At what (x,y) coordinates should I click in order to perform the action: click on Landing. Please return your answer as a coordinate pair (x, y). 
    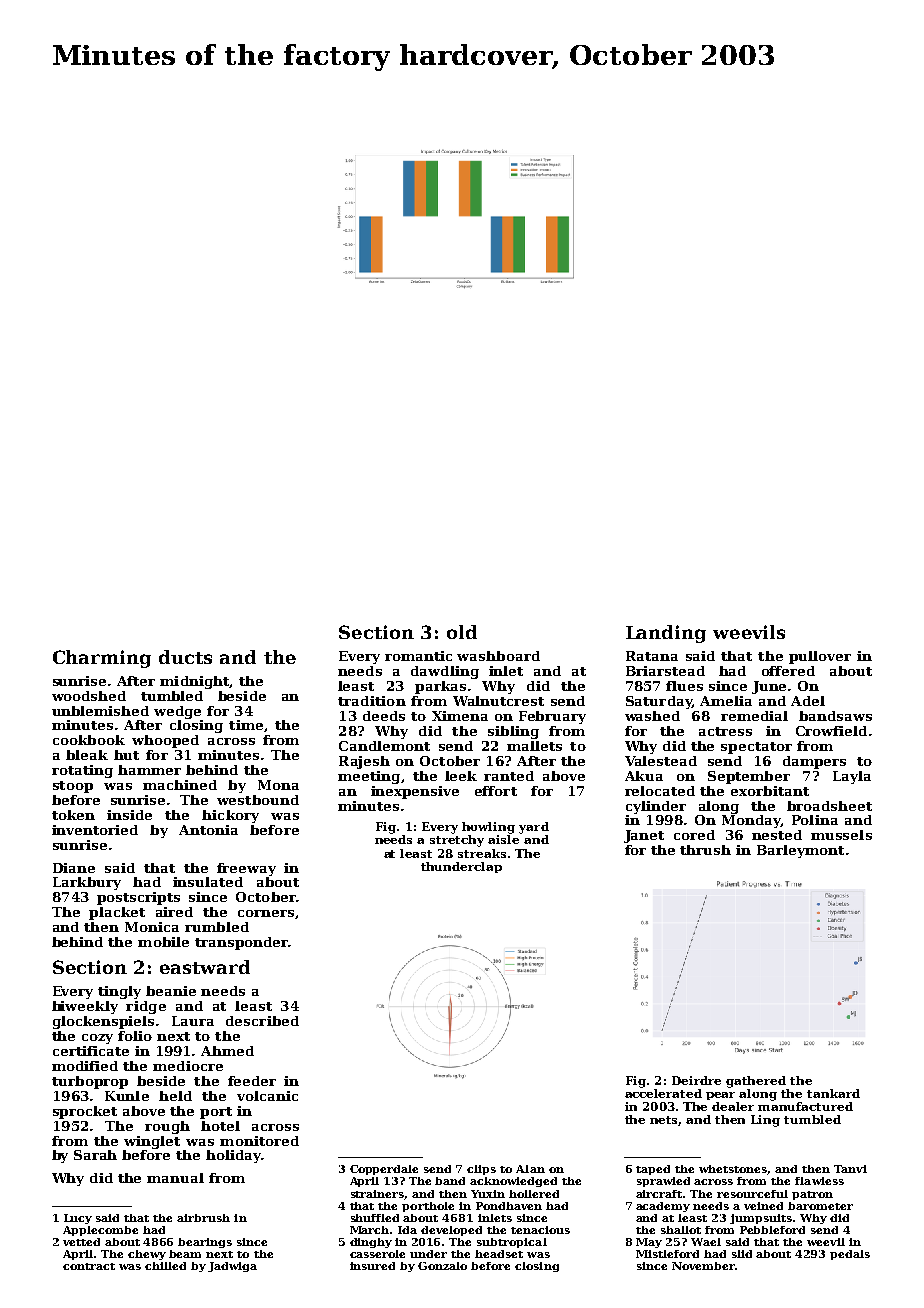
    Looking at the image, I should click on (666, 634).
